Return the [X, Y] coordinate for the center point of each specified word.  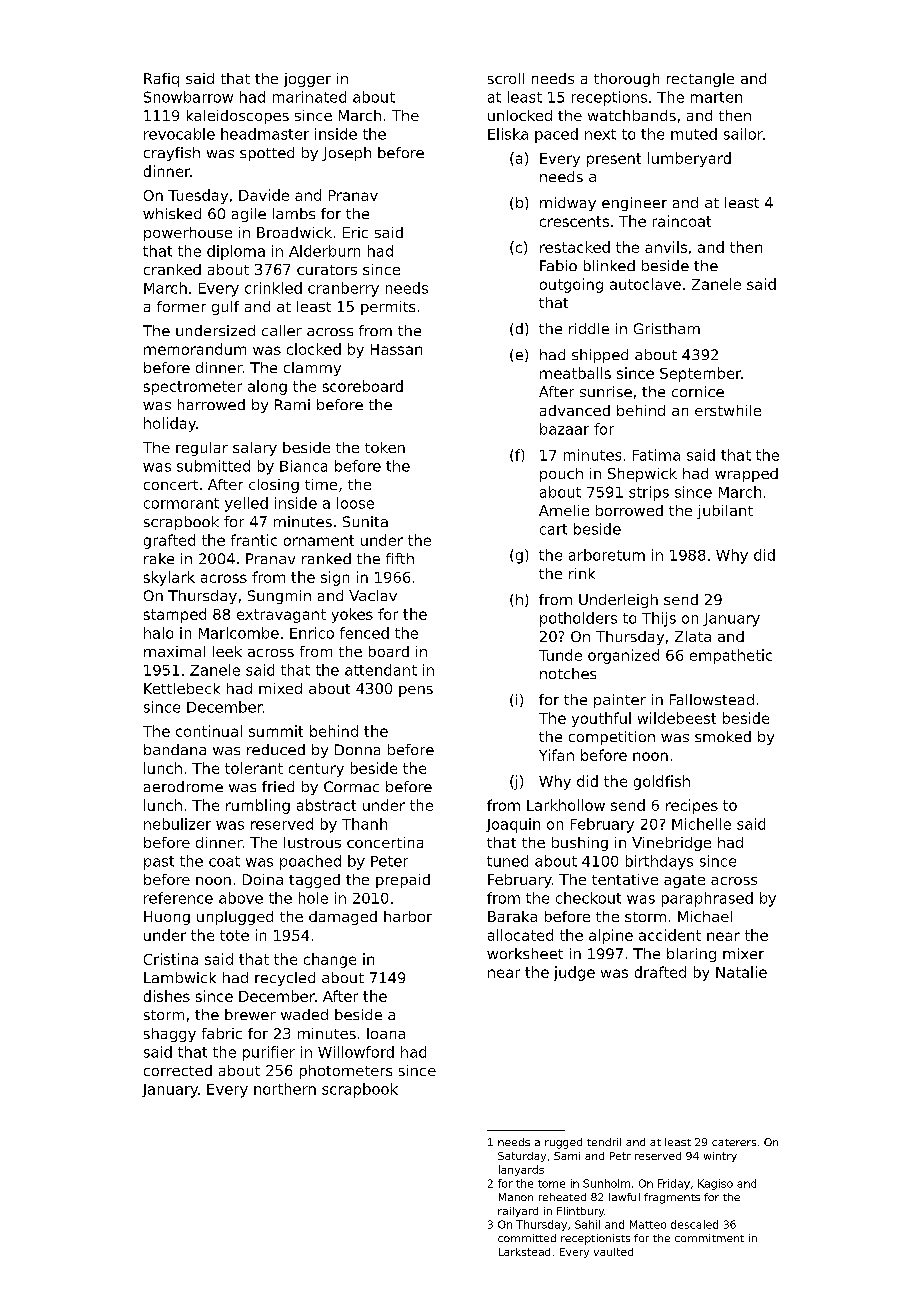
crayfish [172, 154]
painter [620, 701]
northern [285, 1089]
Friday [674, 1184]
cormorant [181, 503]
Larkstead [524, 1252]
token [385, 447]
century [316, 770]
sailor [743, 134]
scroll [506, 78]
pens [416, 691]
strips [649, 493]
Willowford [356, 1052]
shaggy [170, 1035]
